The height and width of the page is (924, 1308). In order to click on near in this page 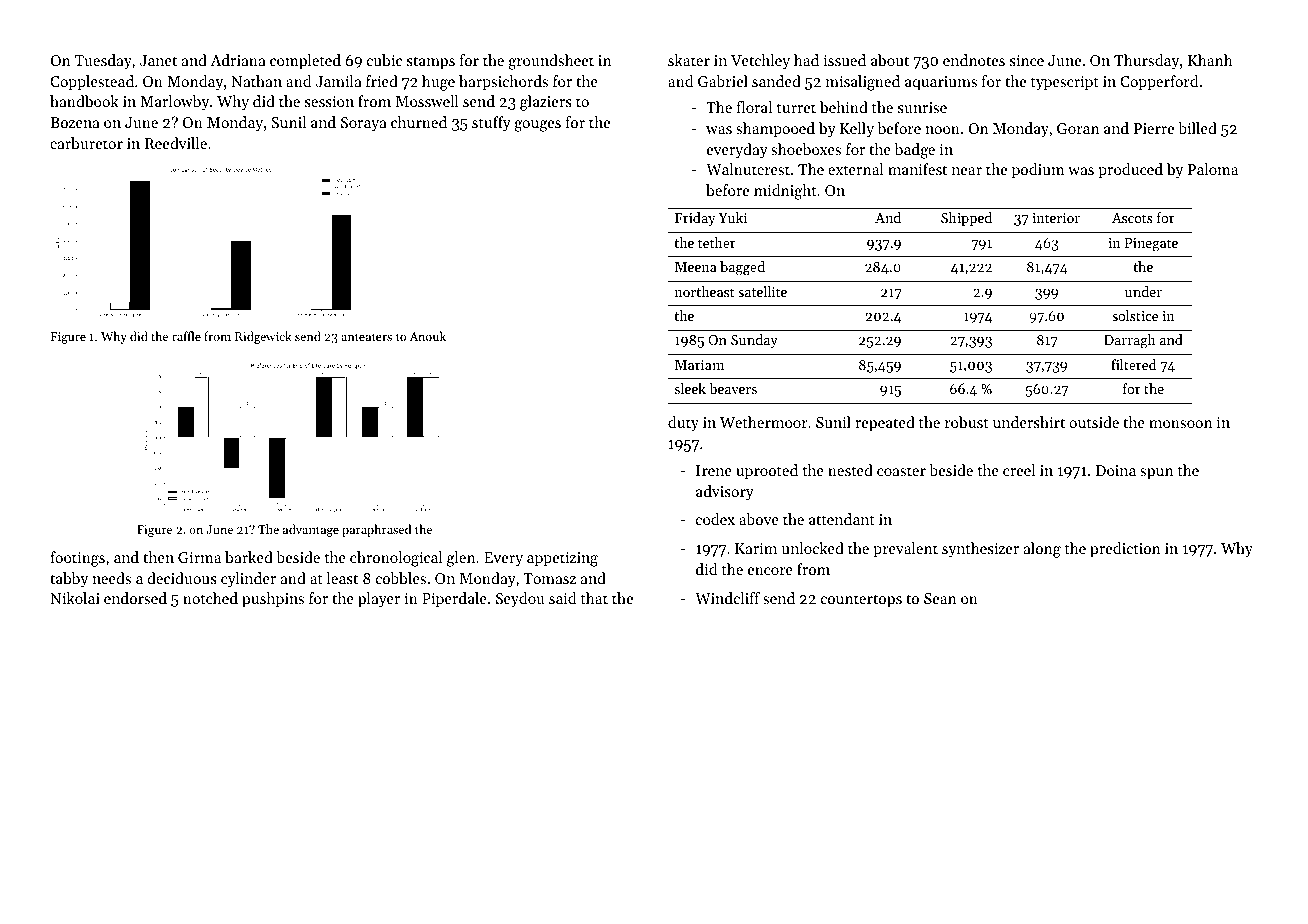, I will do `click(967, 171)`.
